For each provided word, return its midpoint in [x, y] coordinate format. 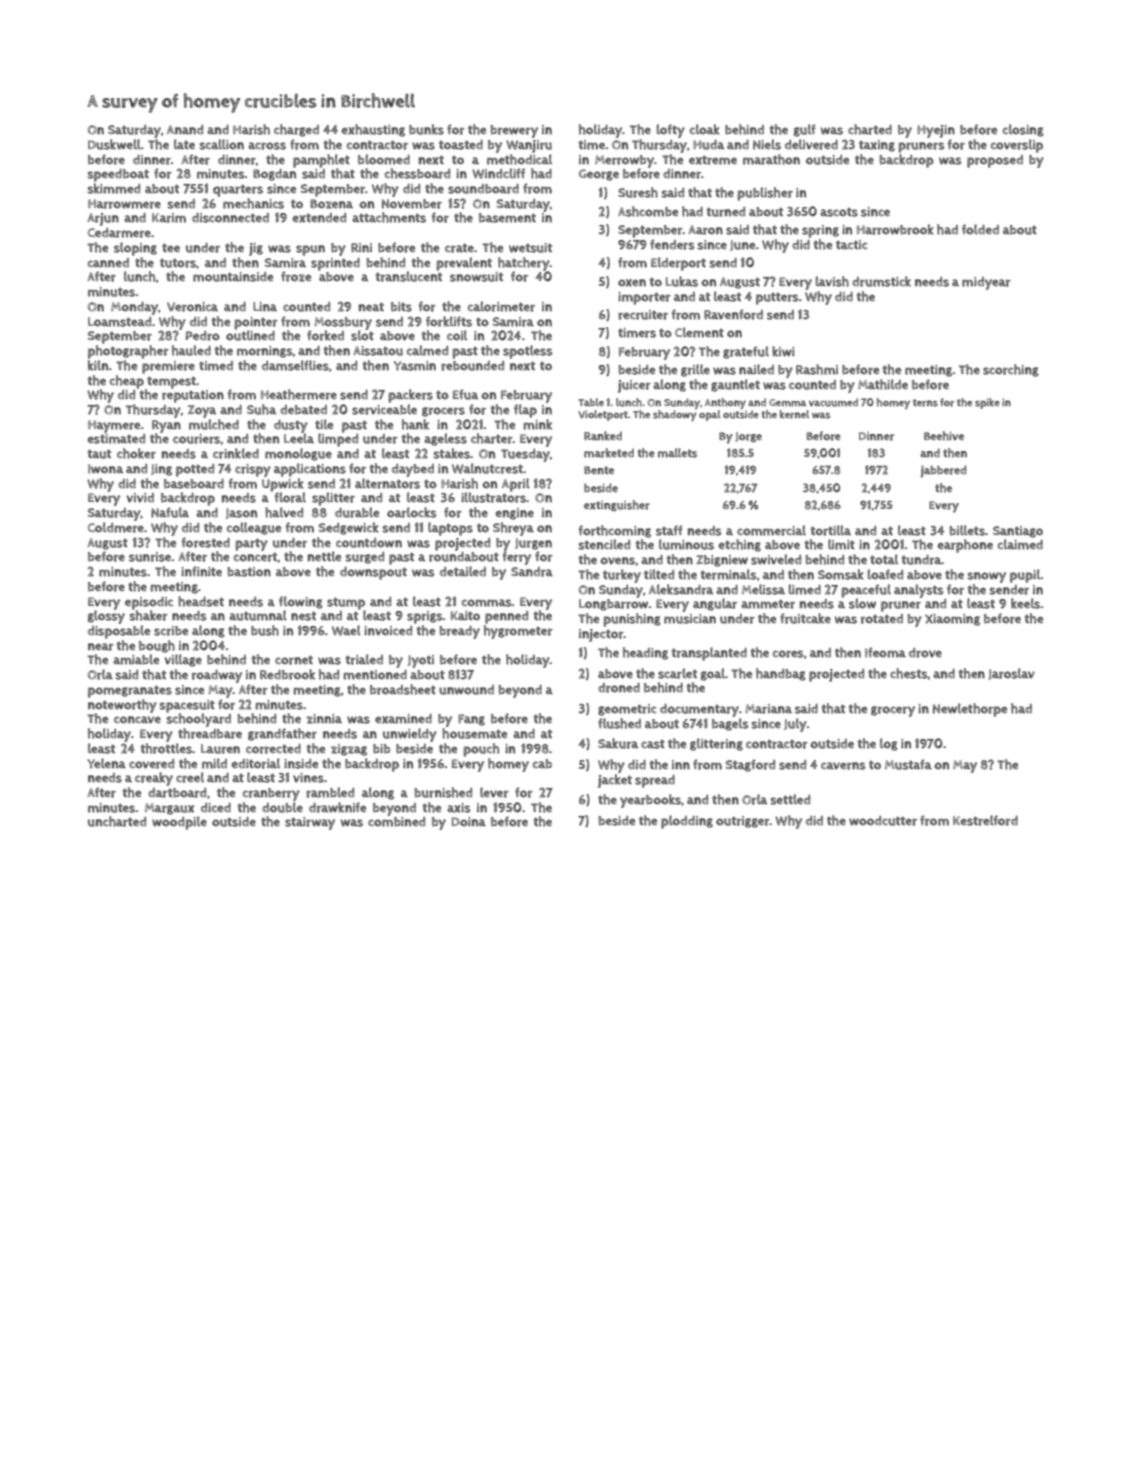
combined [396, 822]
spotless [528, 352]
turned [726, 212]
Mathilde [883, 384]
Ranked [603, 436]
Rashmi [817, 369]
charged [296, 130]
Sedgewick [349, 528]
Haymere [114, 426]
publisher [765, 194]
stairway [310, 823]
